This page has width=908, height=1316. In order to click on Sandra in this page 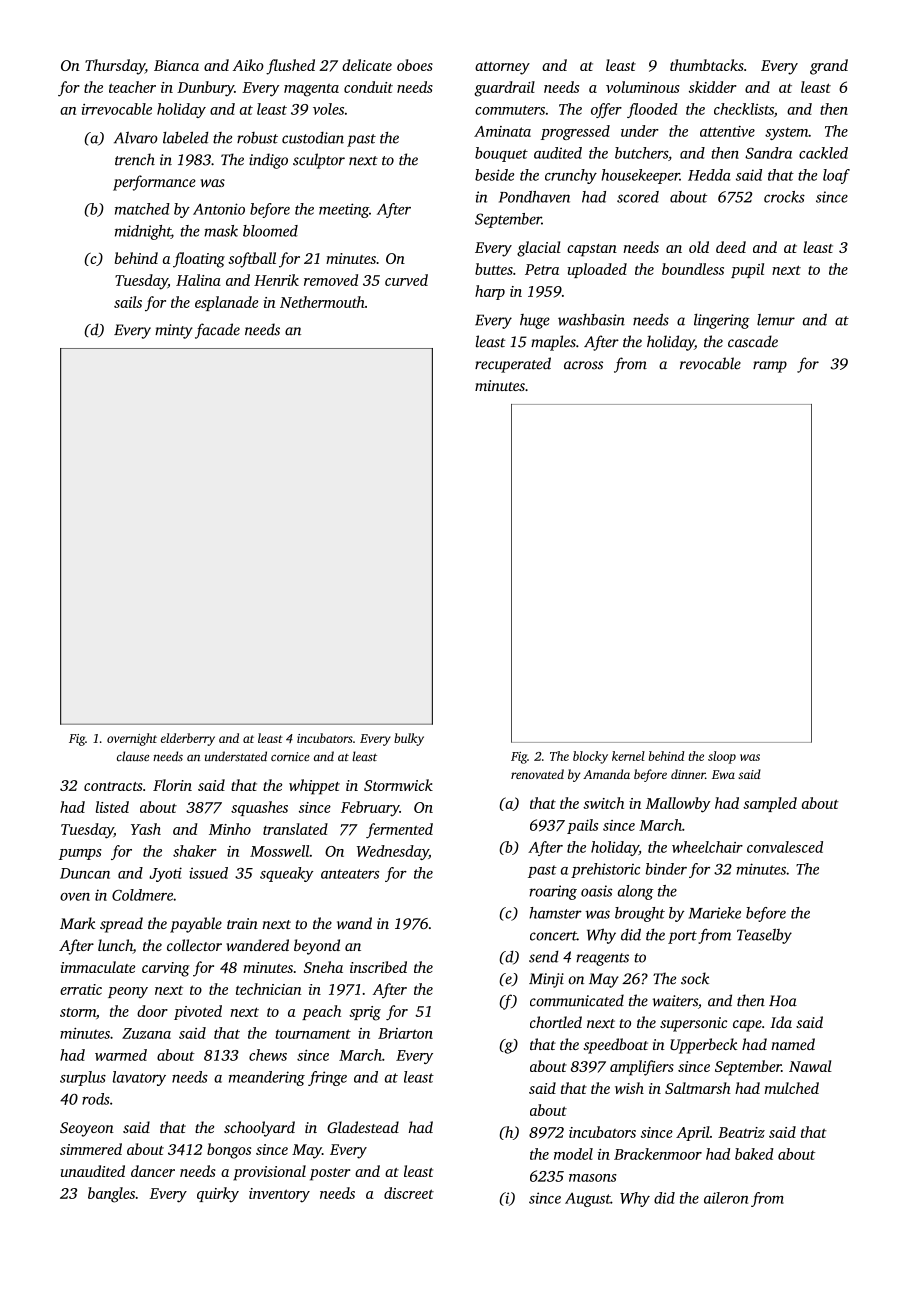, I will do `click(768, 153)`.
